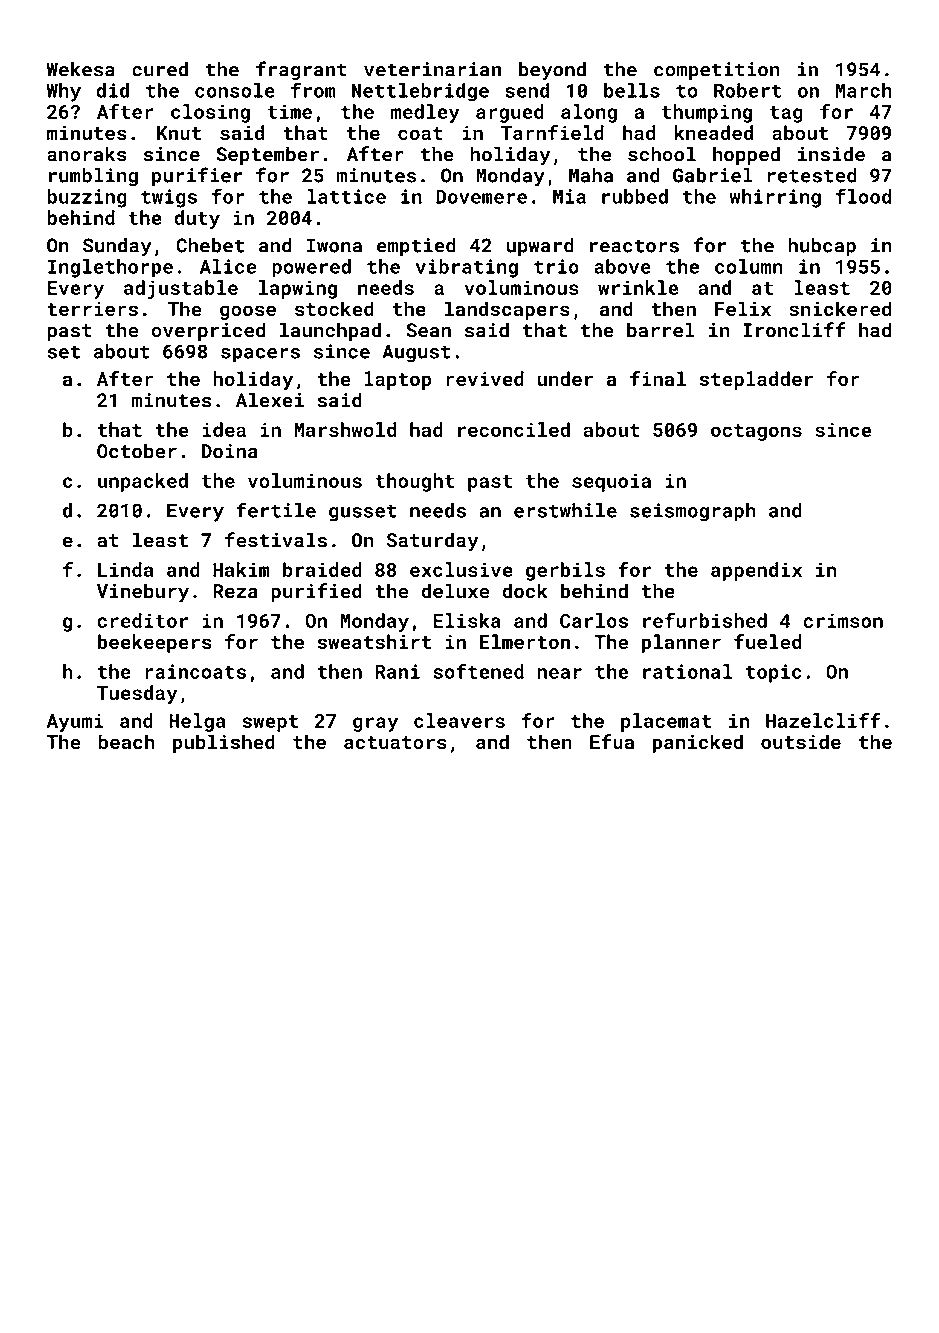 The width and height of the document is (939, 1333). I want to click on thought, so click(414, 482).
